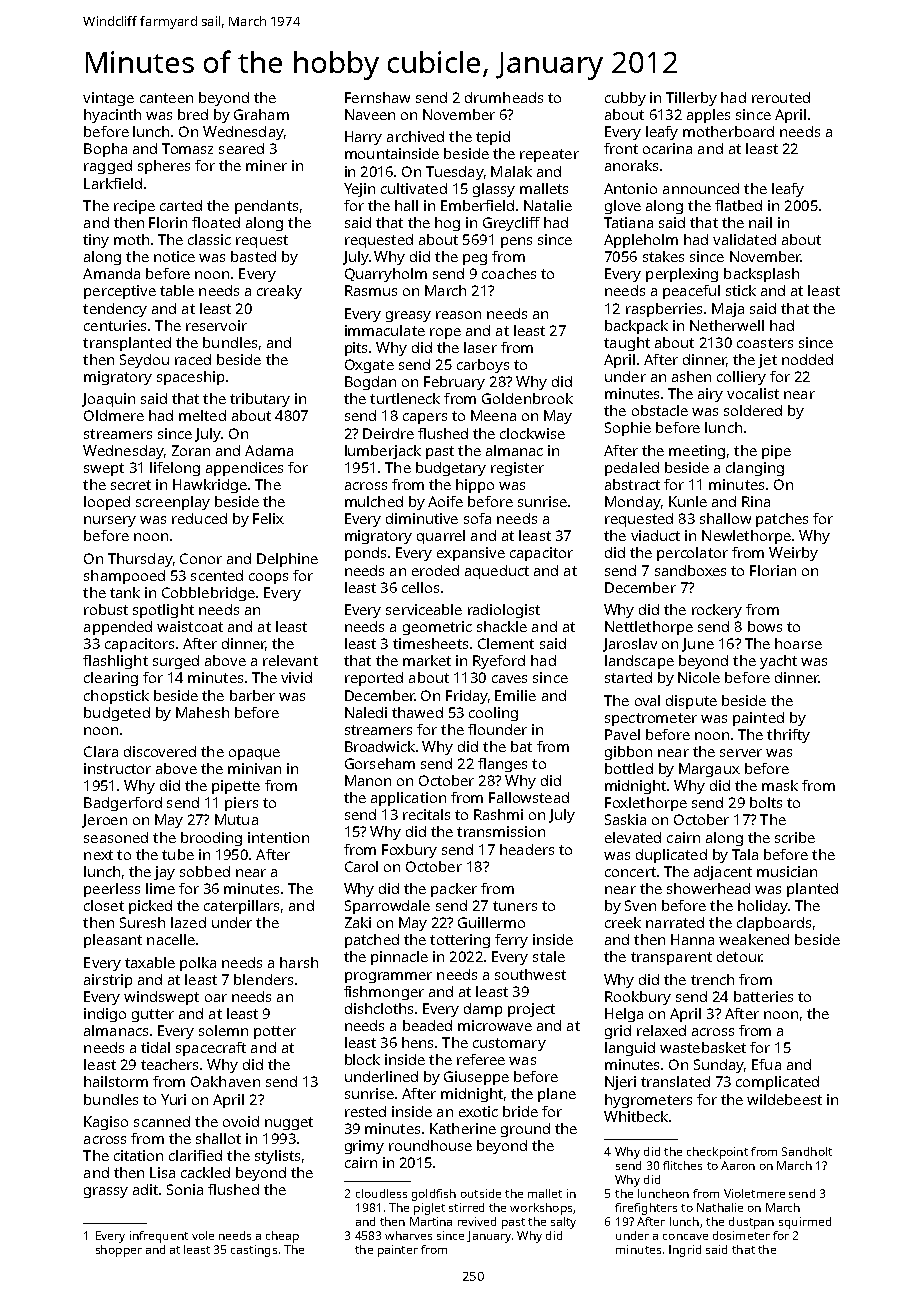  What do you see at coordinates (108, 99) in the screenshot?
I see `vintage` at bounding box center [108, 99].
